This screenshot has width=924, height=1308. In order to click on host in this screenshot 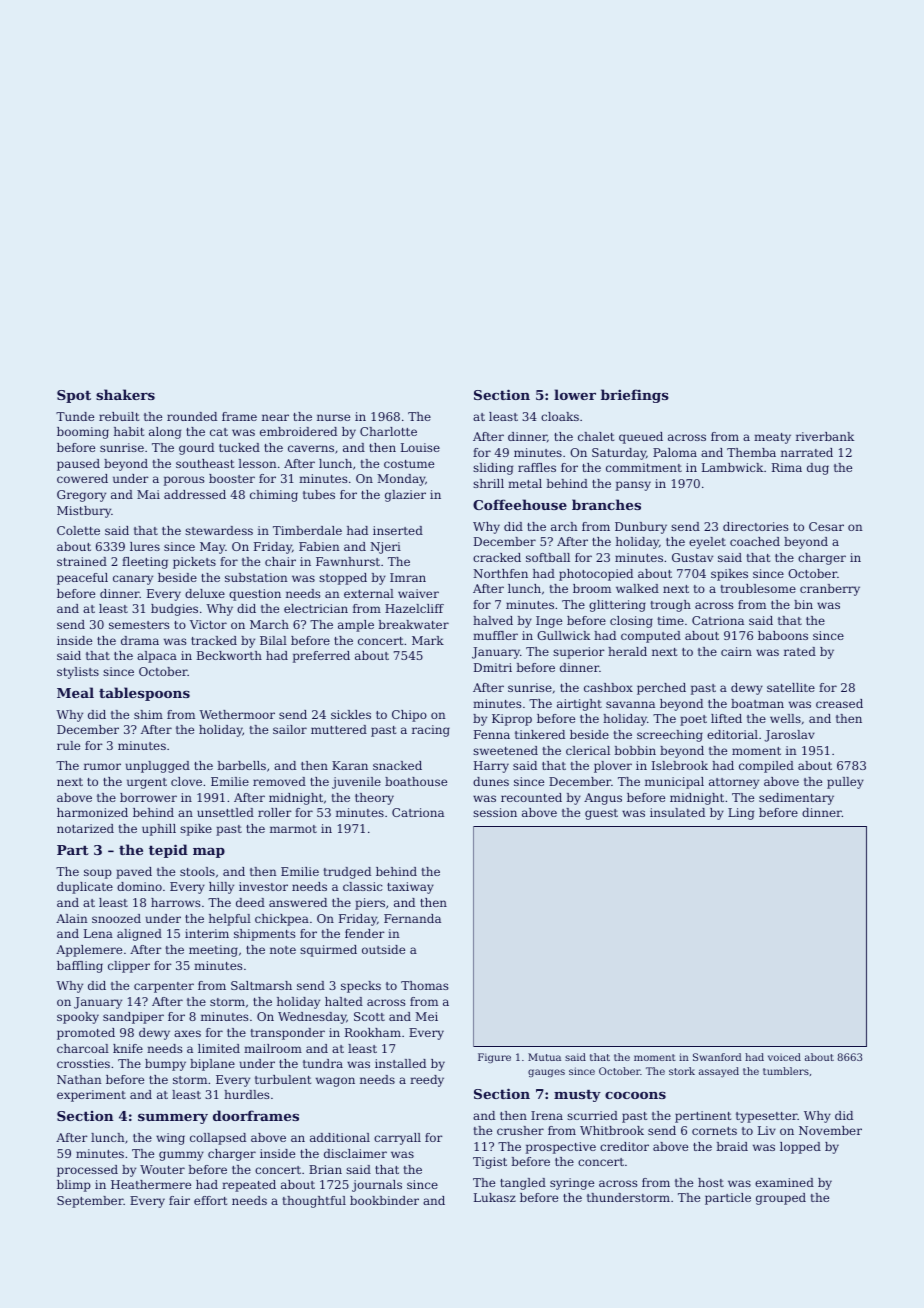, I will do `click(711, 1182)`.
